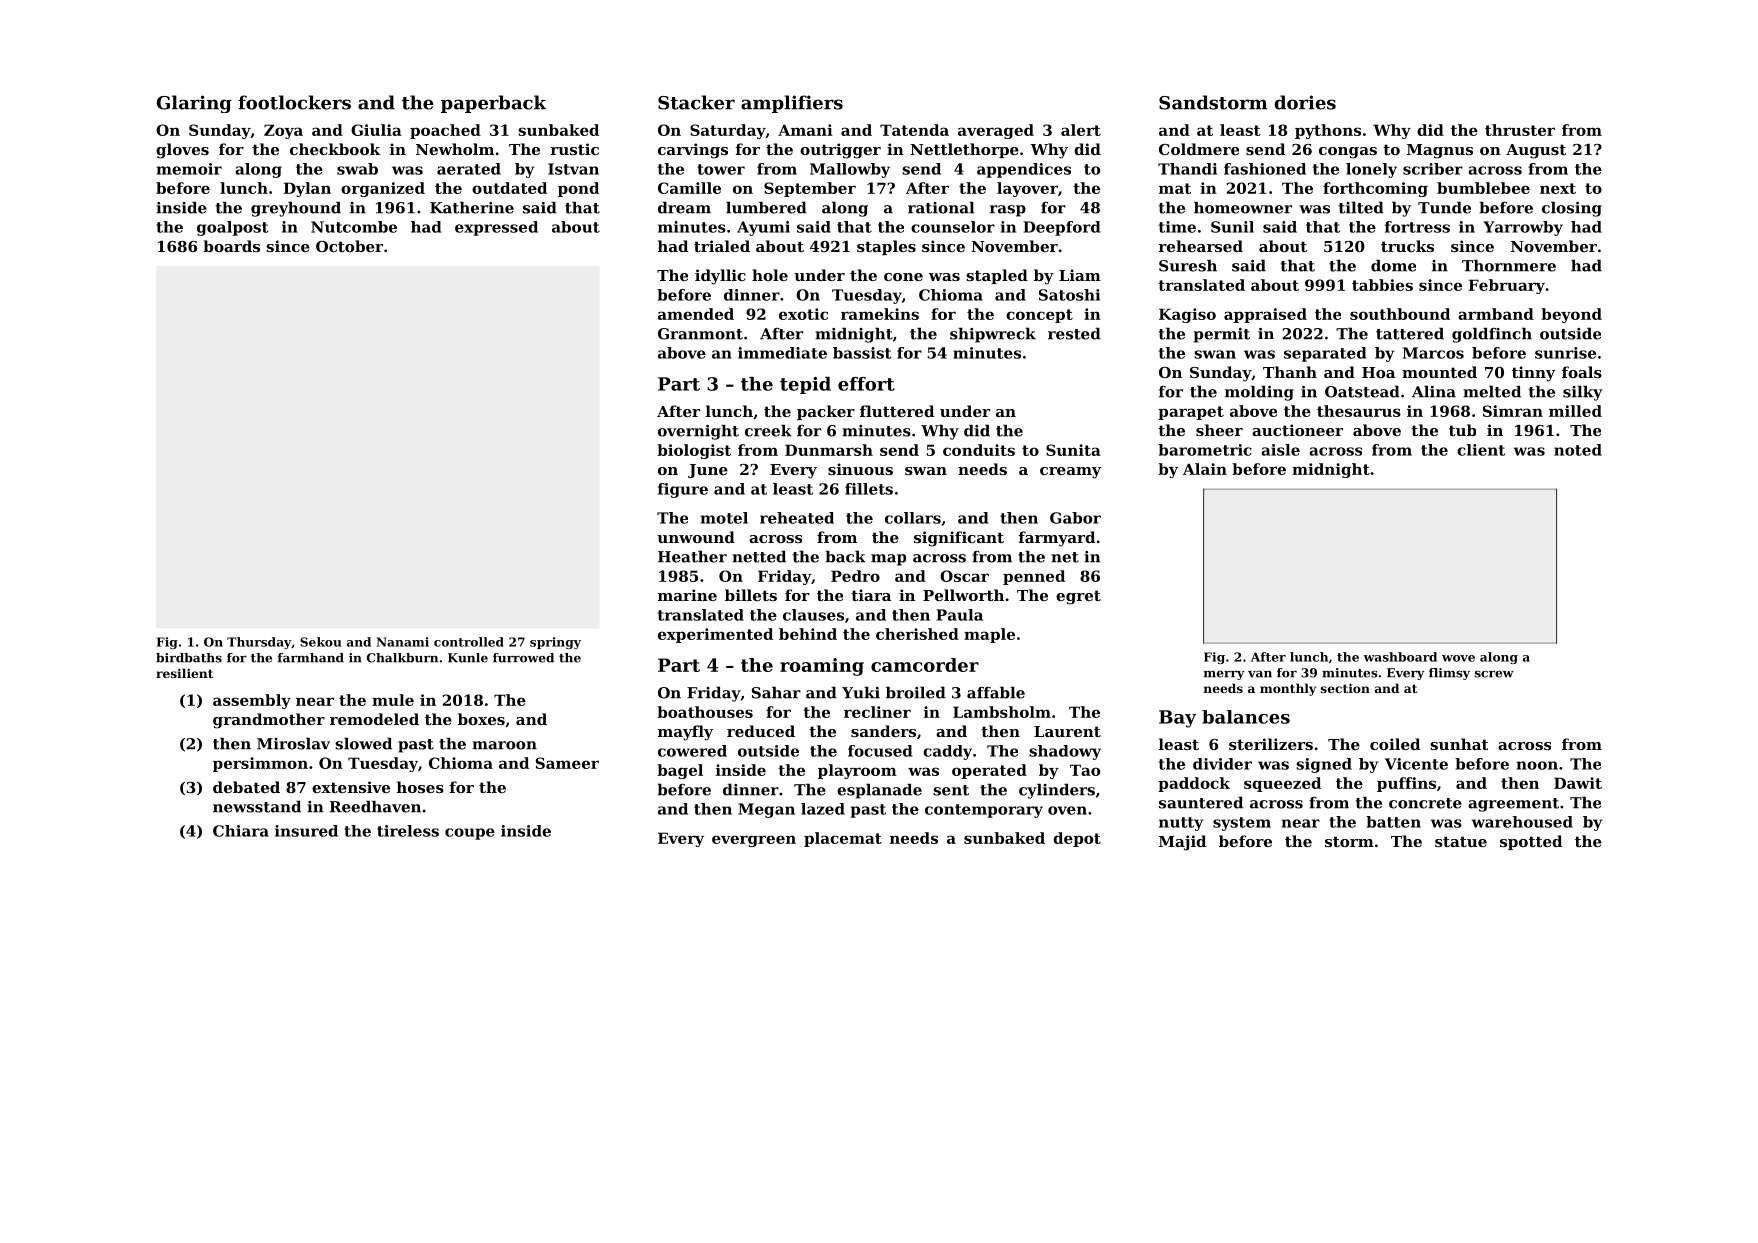 The width and height of the document is (1758, 1243). I want to click on recliner, so click(877, 712).
